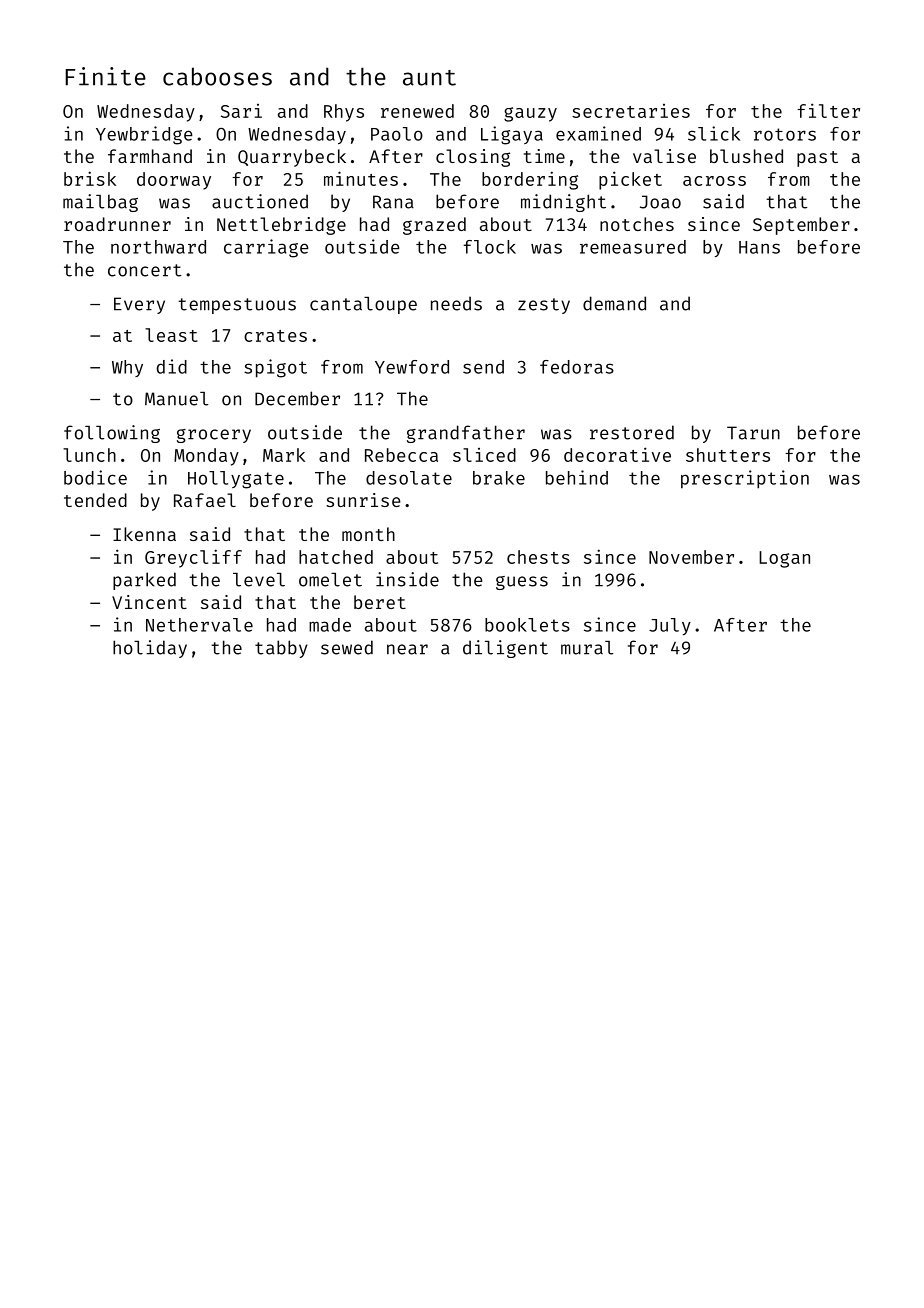 Image resolution: width=924 pixels, height=1308 pixels. I want to click on mailbag, so click(100, 203).
